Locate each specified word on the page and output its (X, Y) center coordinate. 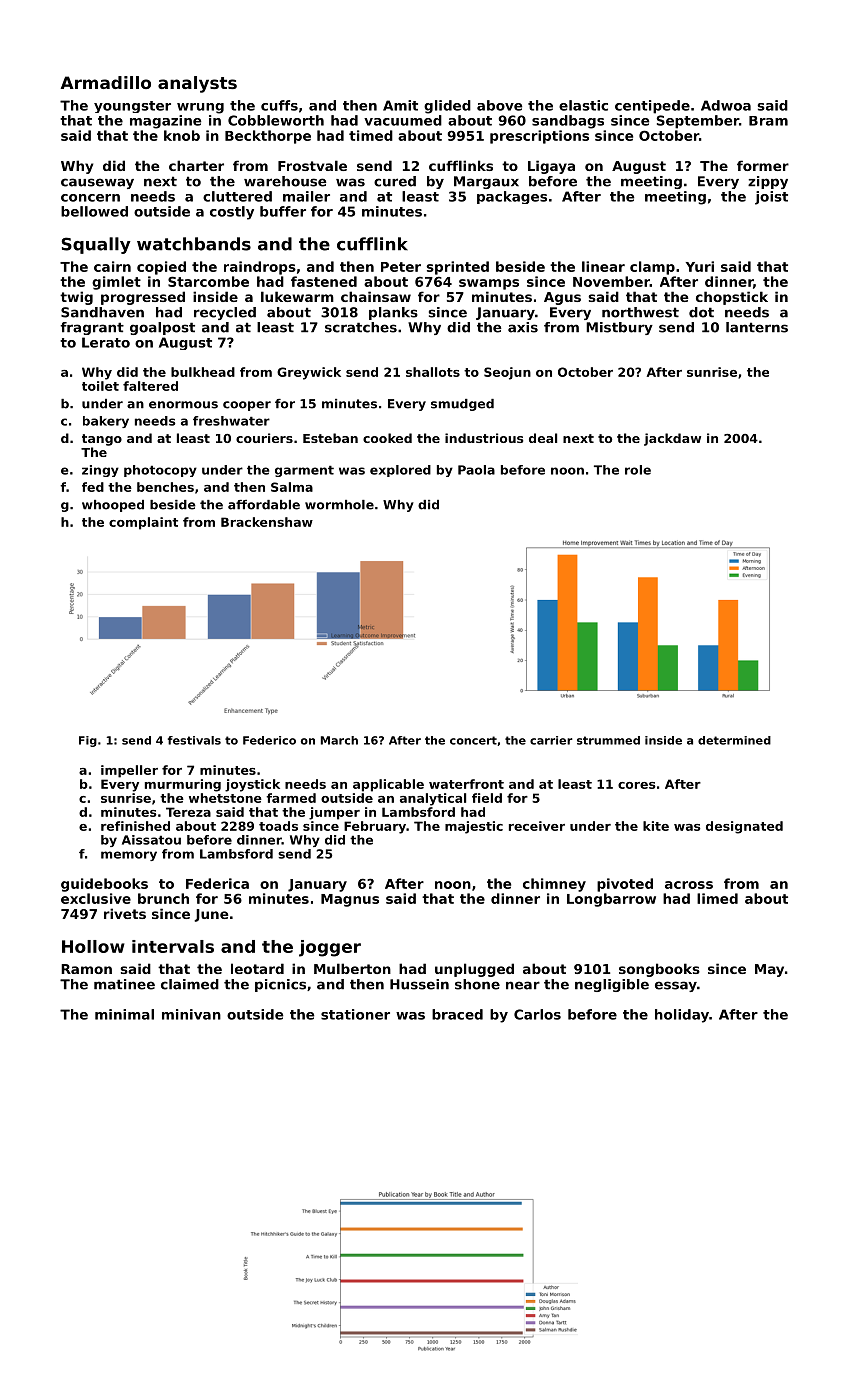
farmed (291, 798)
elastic (583, 105)
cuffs (279, 105)
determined (734, 740)
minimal (124, 1014)
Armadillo (106, 82)
